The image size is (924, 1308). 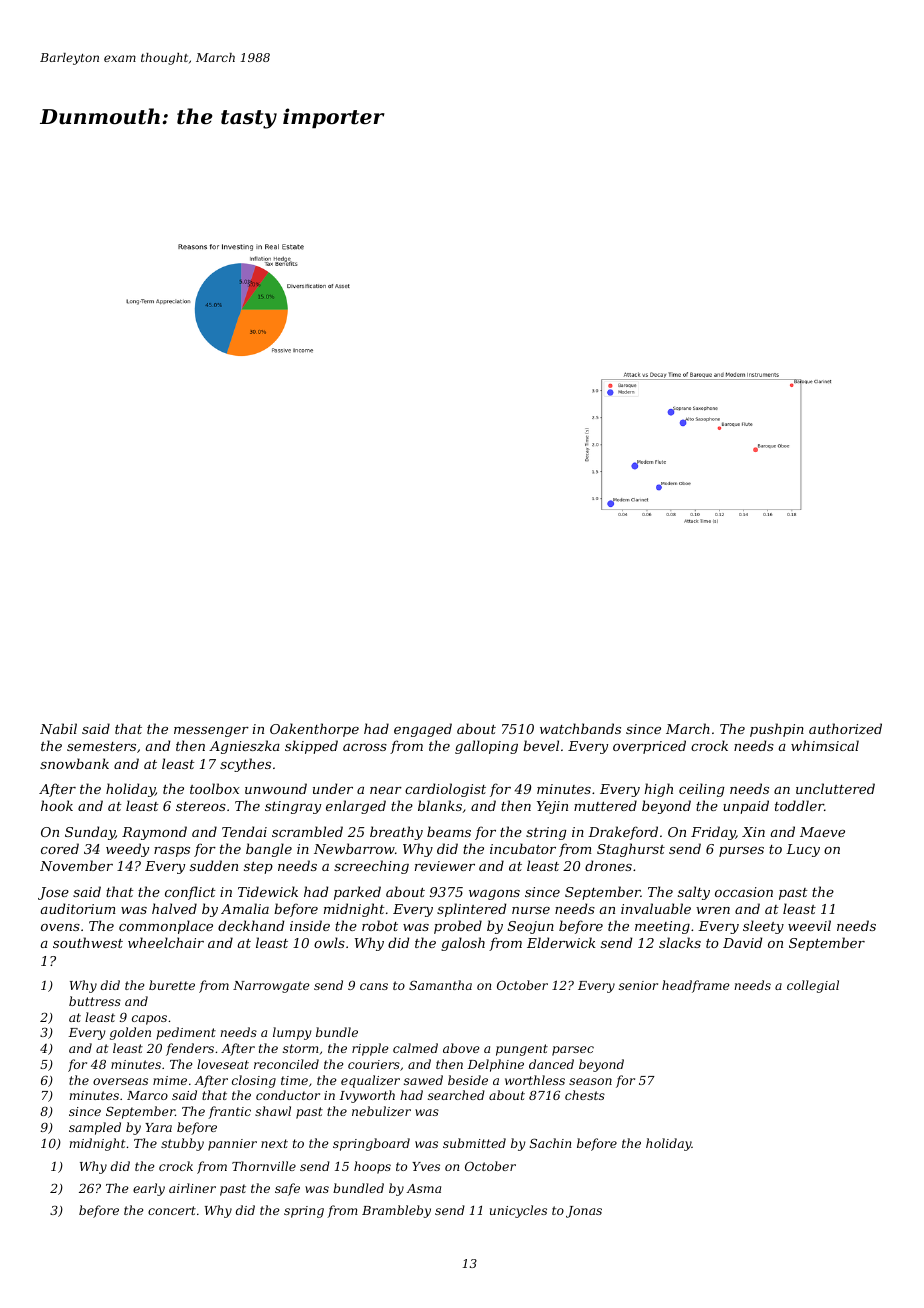 What do you see at coordinates (584, 1212) in the page?
I see `Jonas` at bounding box center [584, 1212].
